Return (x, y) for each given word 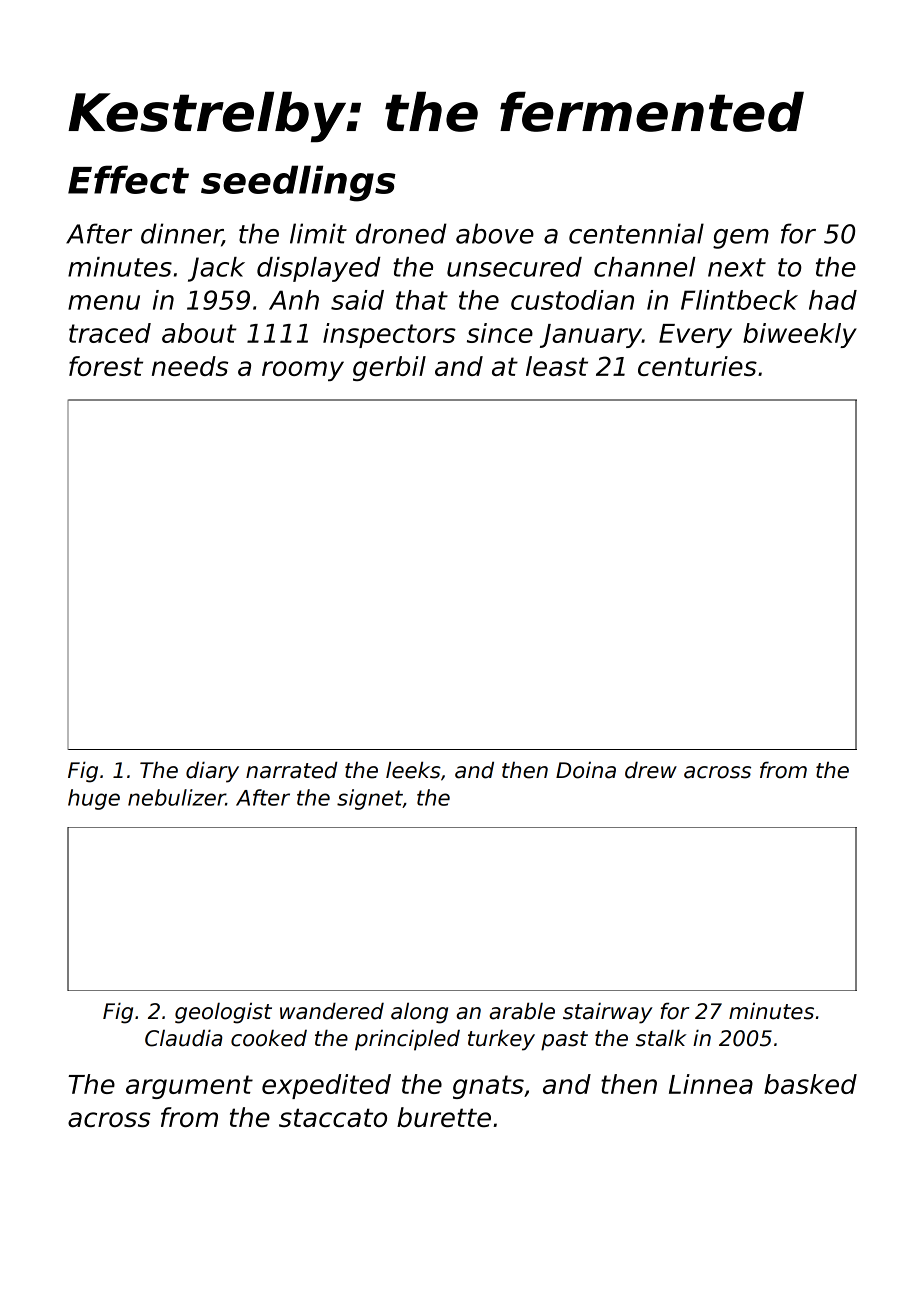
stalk (661, 1038)
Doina (586, 770)
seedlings (298, 183)
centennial (636, 233)
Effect (128, 179)
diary (212, 772)
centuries (697, 366)
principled (407, 1040)
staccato (333, 1117)
